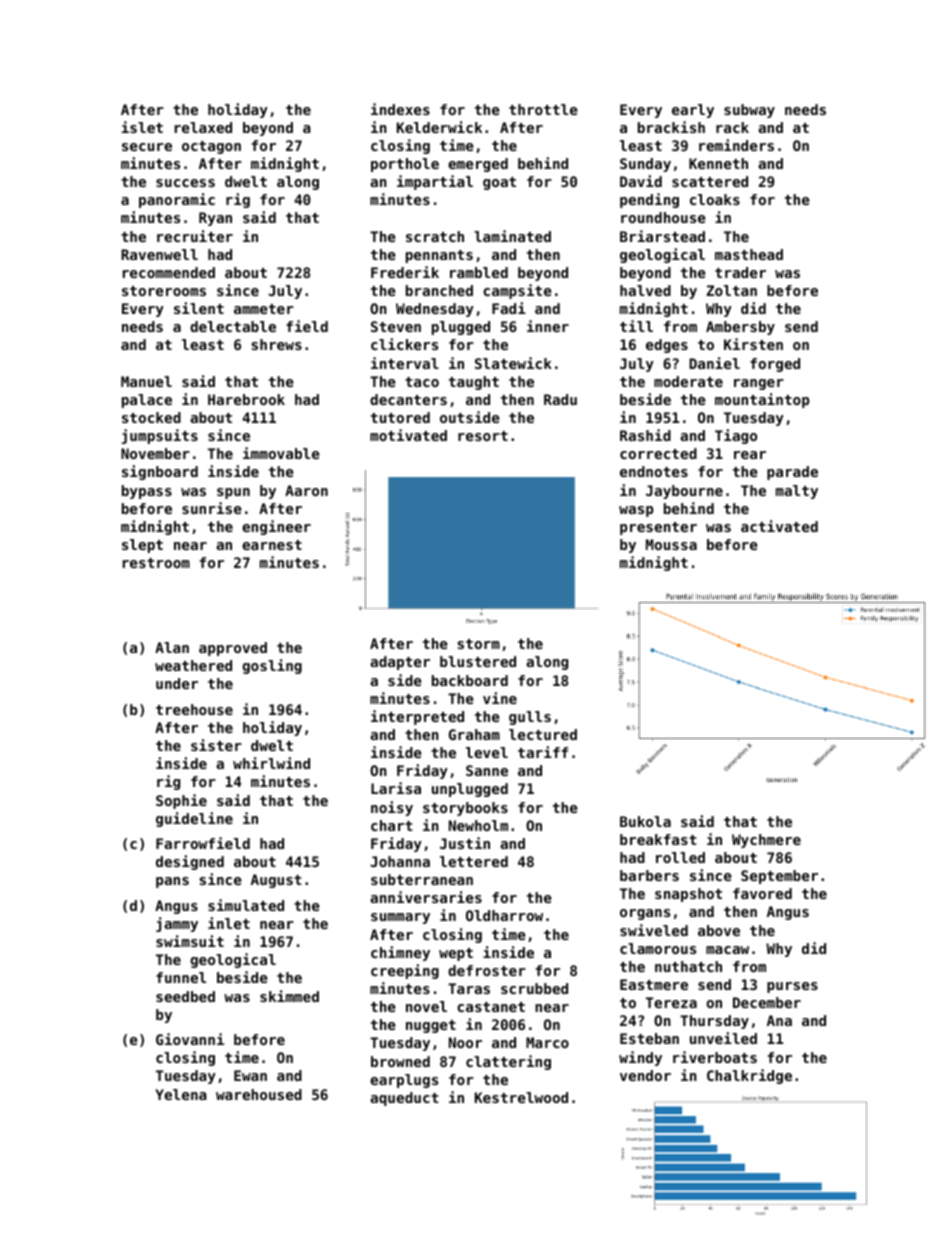 The width and height of the screenshot is (952, 1233). I want to click on success, so click(185, 183).
